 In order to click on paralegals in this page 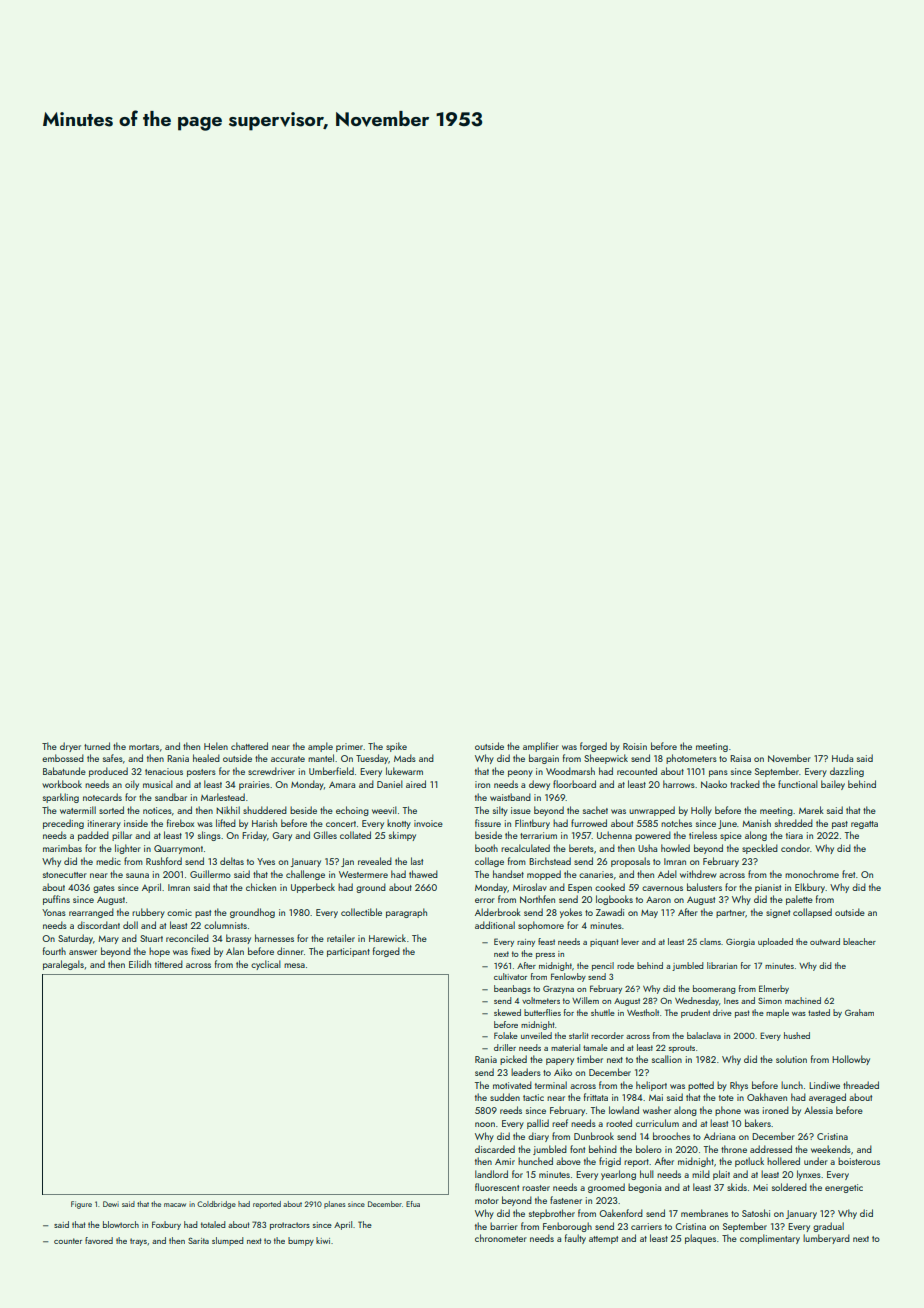, I will do `click(63, 965)`.
